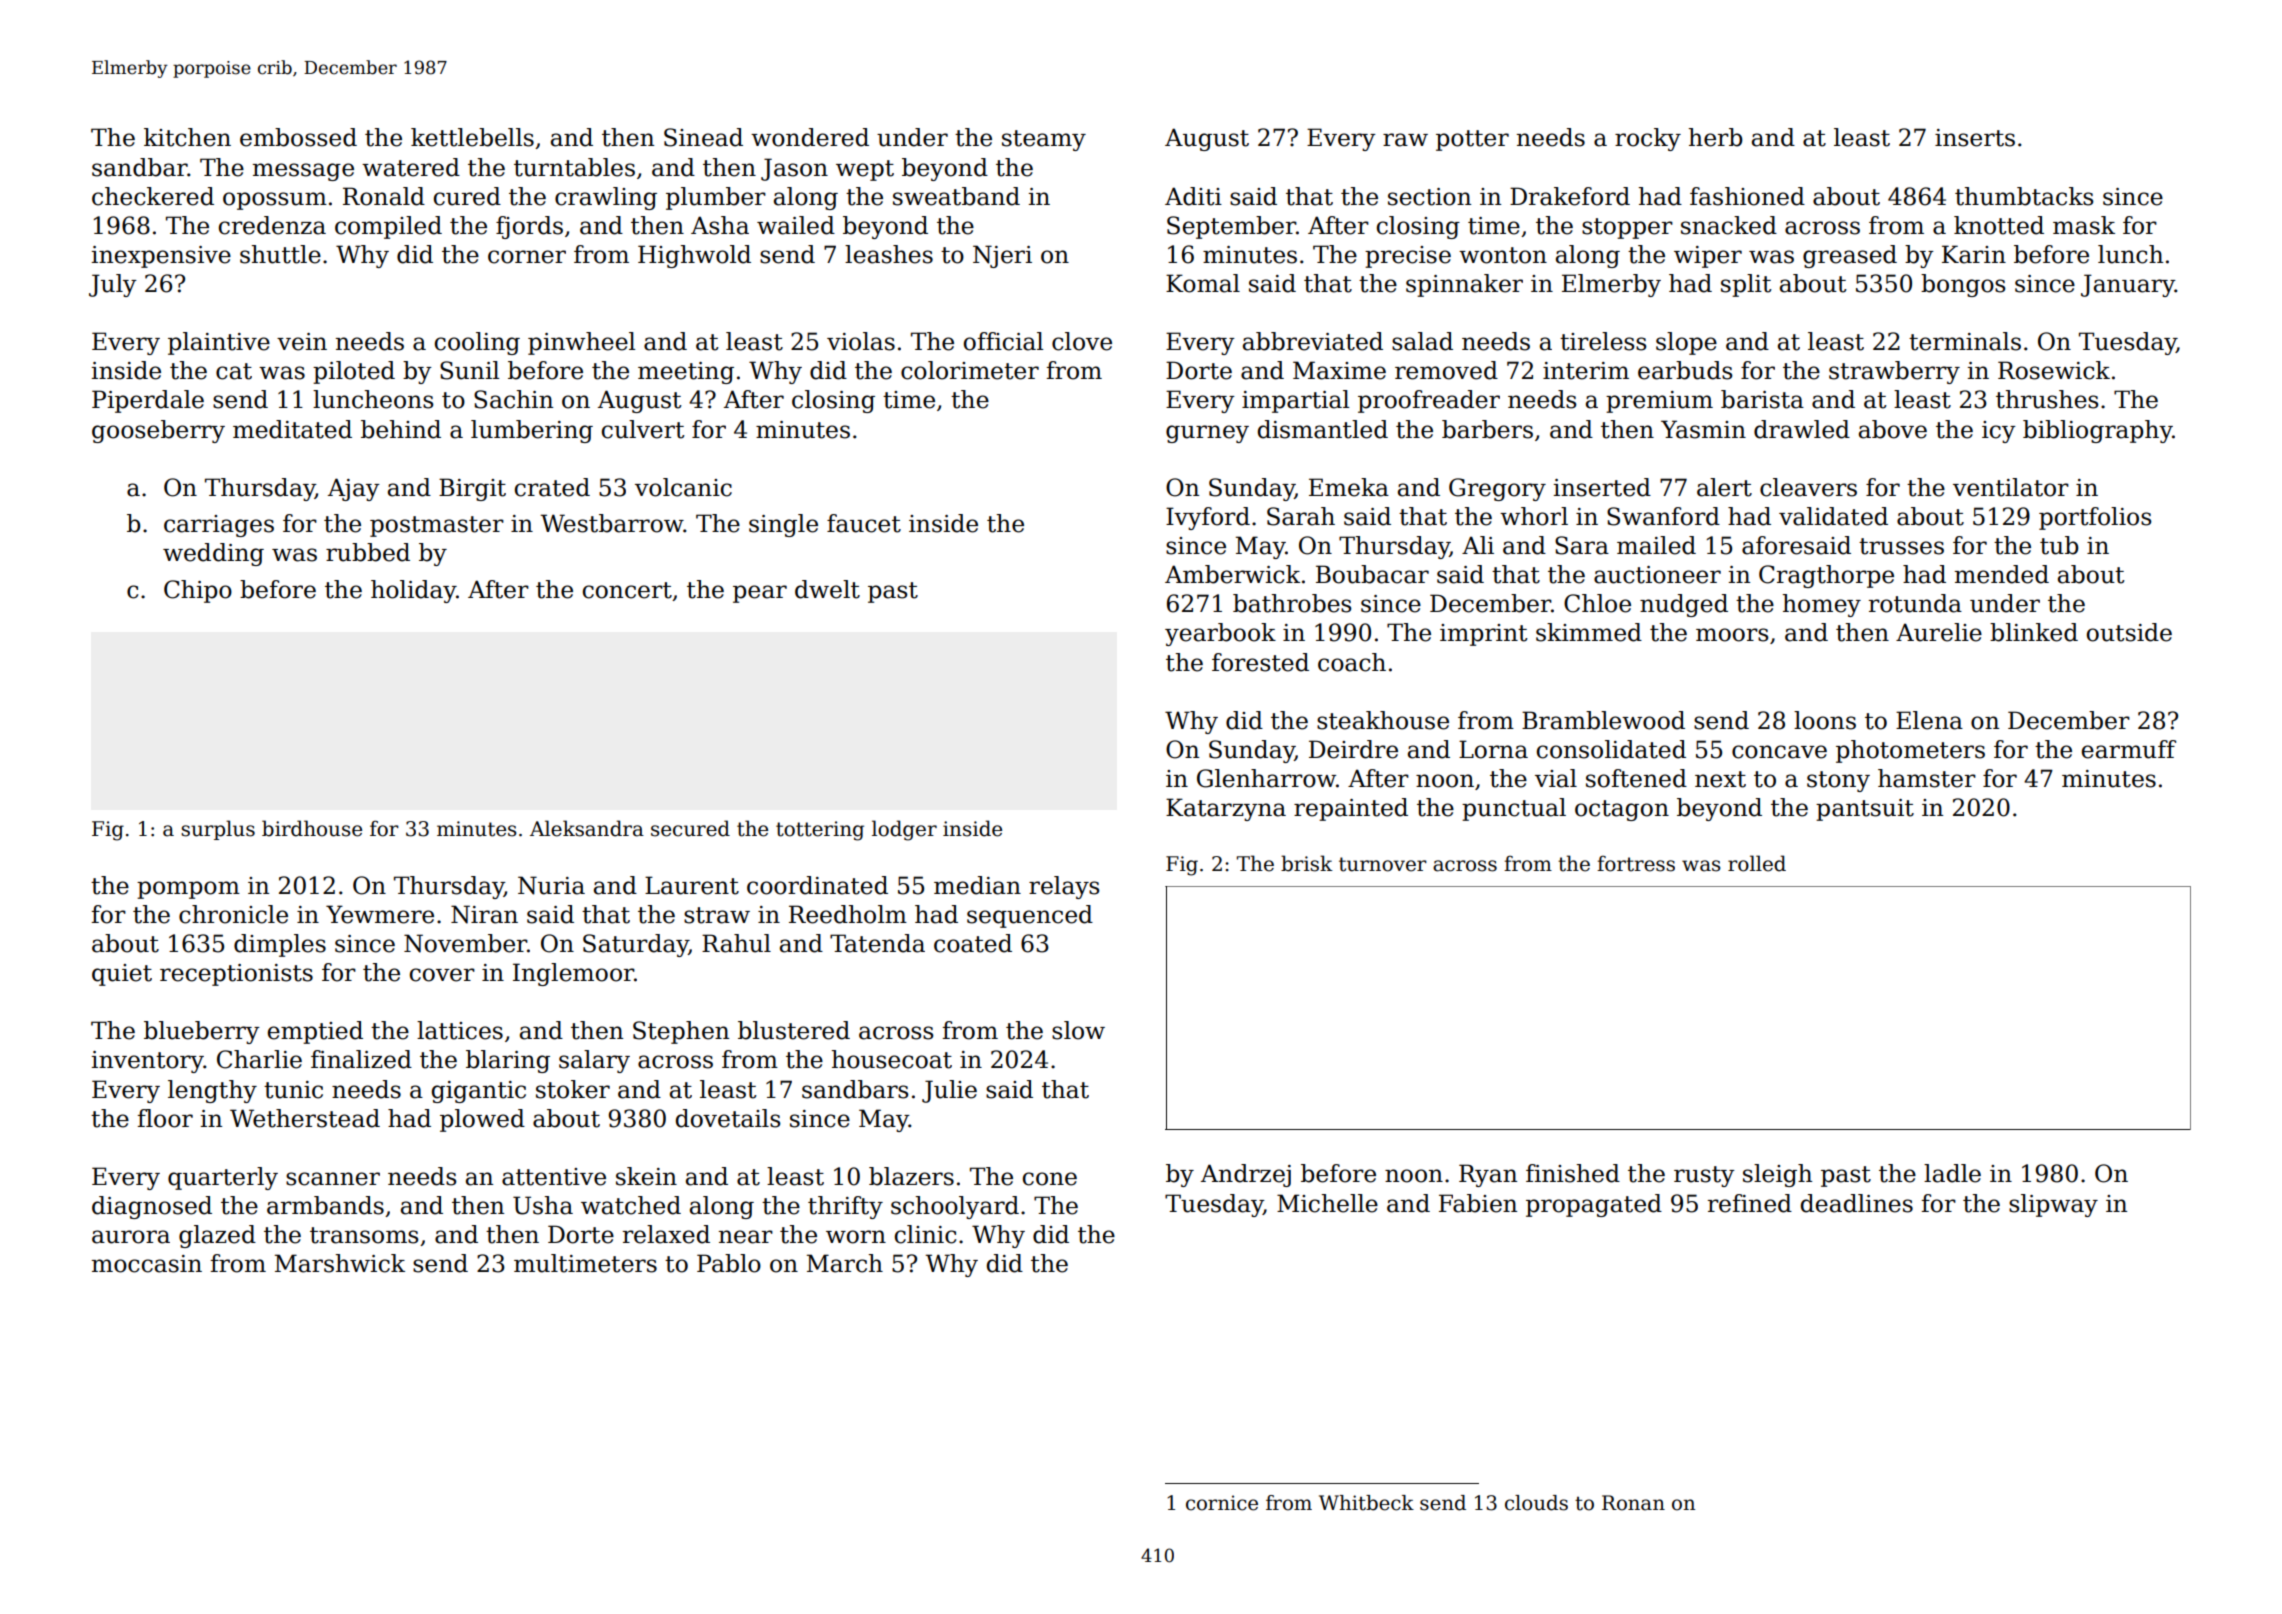  I want to click on Marshwick, so click(340, 1263).
